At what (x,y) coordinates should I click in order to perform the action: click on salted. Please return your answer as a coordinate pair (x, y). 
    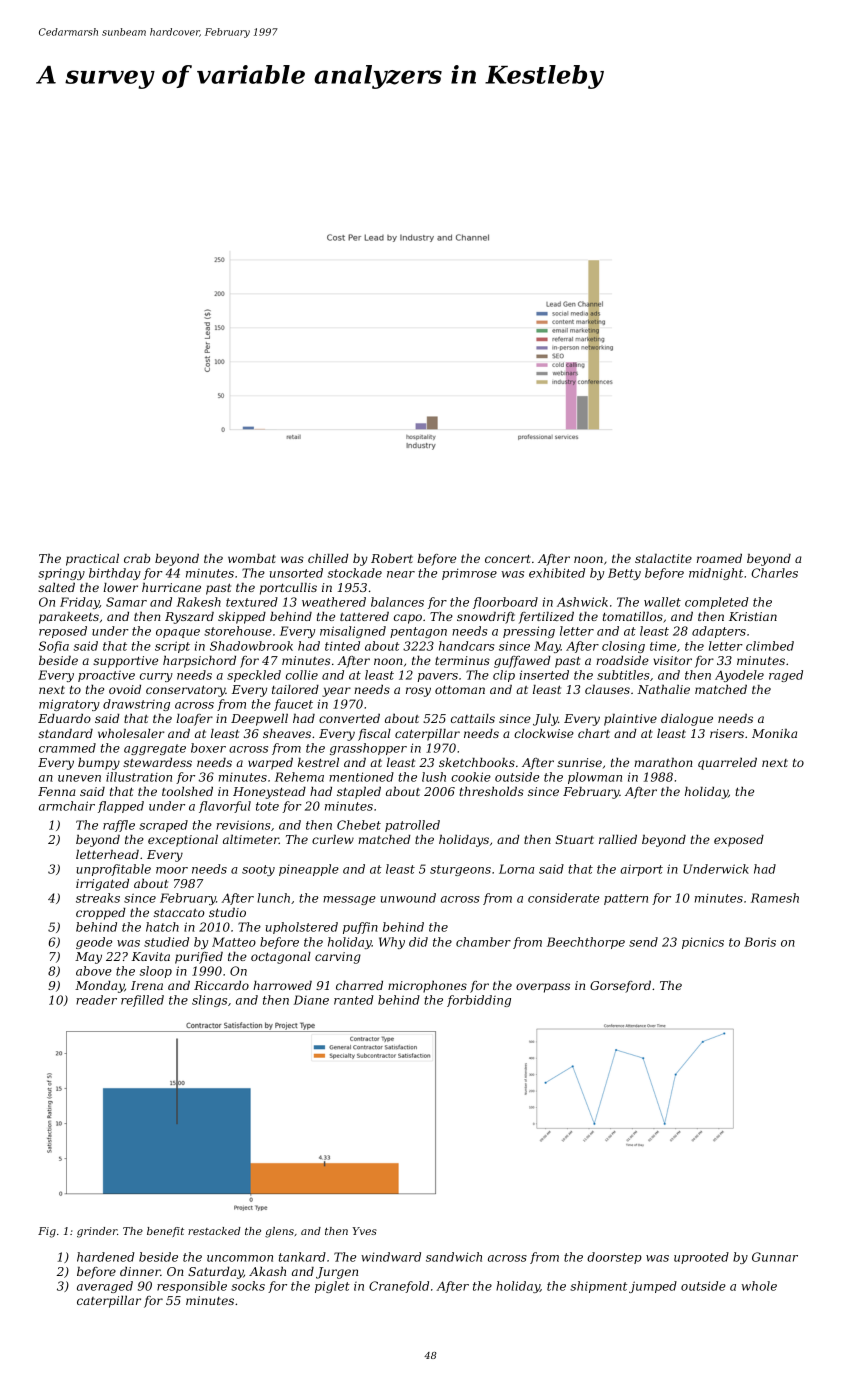
    Looking at the image, I should click on (56, 587).
